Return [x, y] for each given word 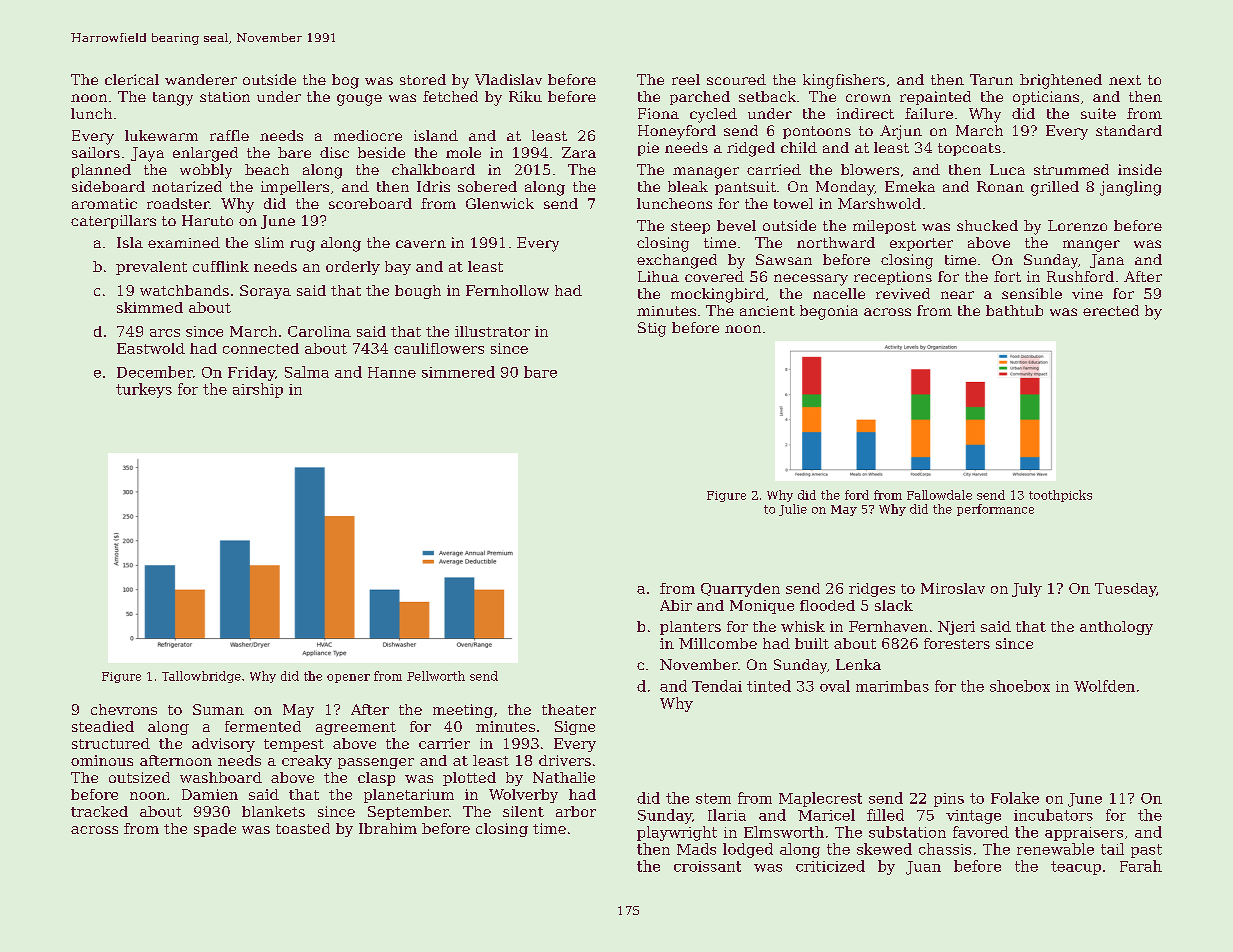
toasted [303, 828]
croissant [707, 866]
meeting [463, 711]
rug [302, 246]
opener [348, 678]
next [1125, 80]
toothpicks [1060, 496]
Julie [793, 510]
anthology [1116, 628]
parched [700, 98]
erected [1111, 310]
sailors [96, 152]
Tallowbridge [201, 677]
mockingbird [718, 295]
